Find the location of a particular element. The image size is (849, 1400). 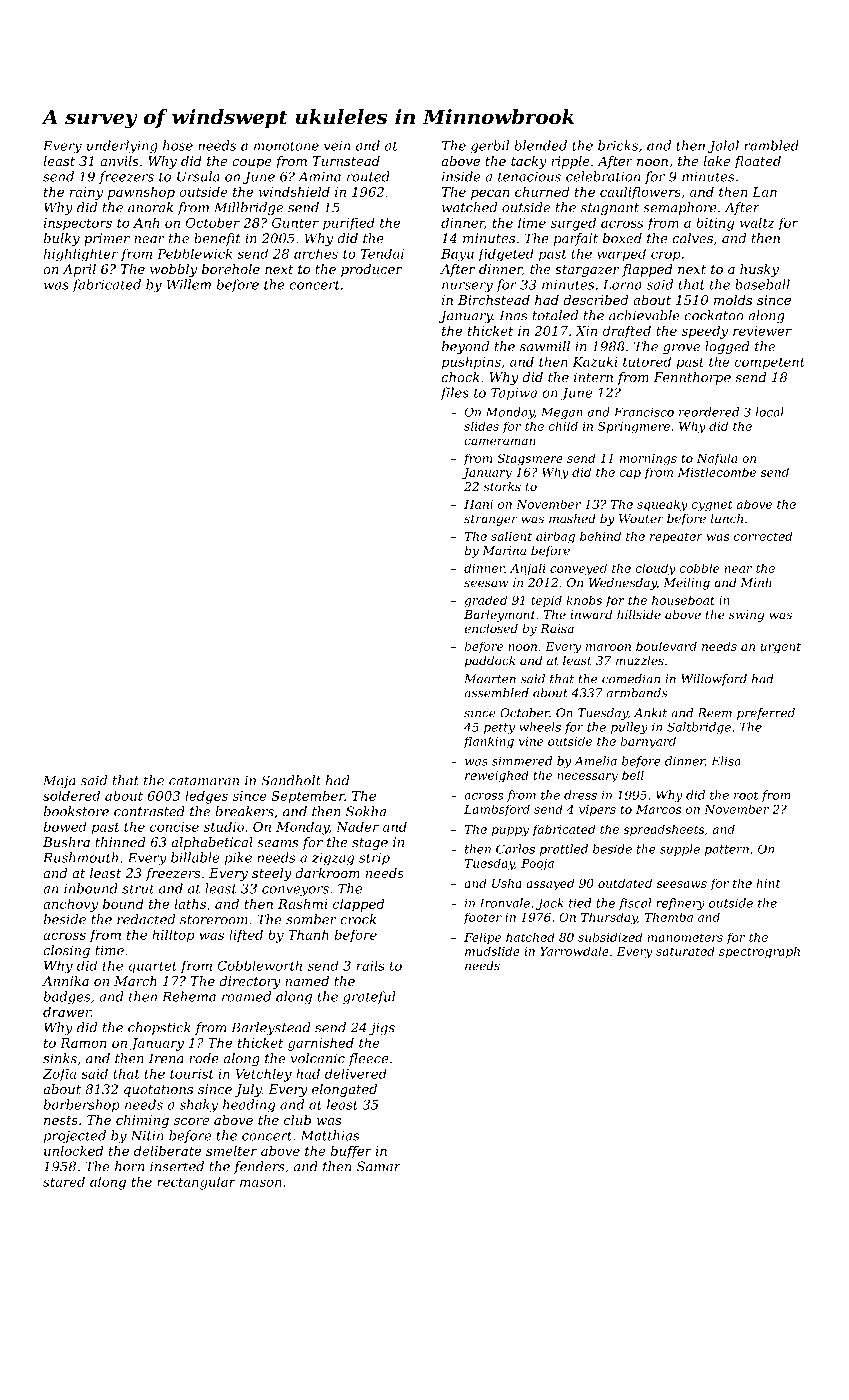

saturated is located at coordinates (685, 951).
